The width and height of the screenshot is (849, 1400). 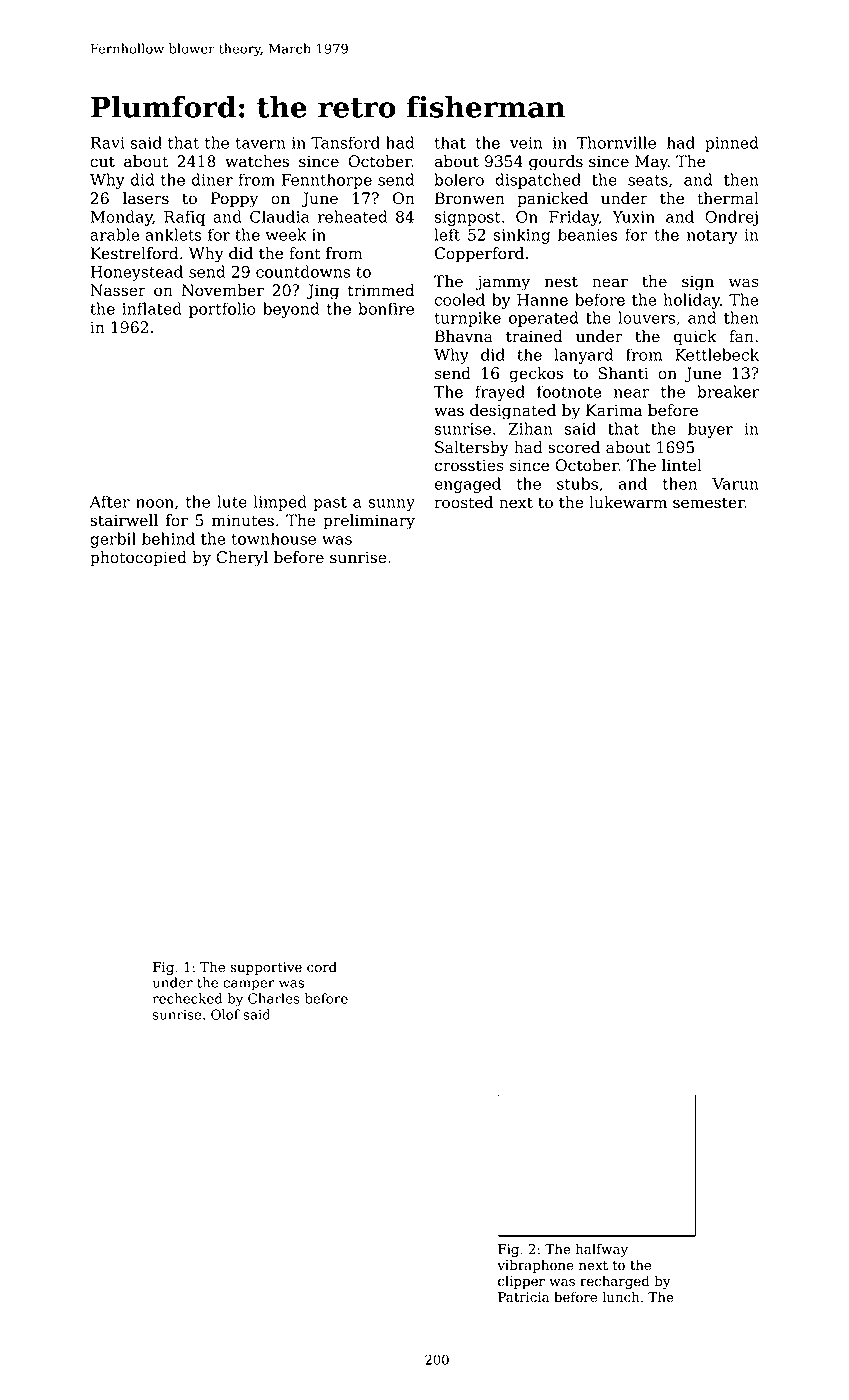 I want to click on seats, so click(x=648, y=180).
